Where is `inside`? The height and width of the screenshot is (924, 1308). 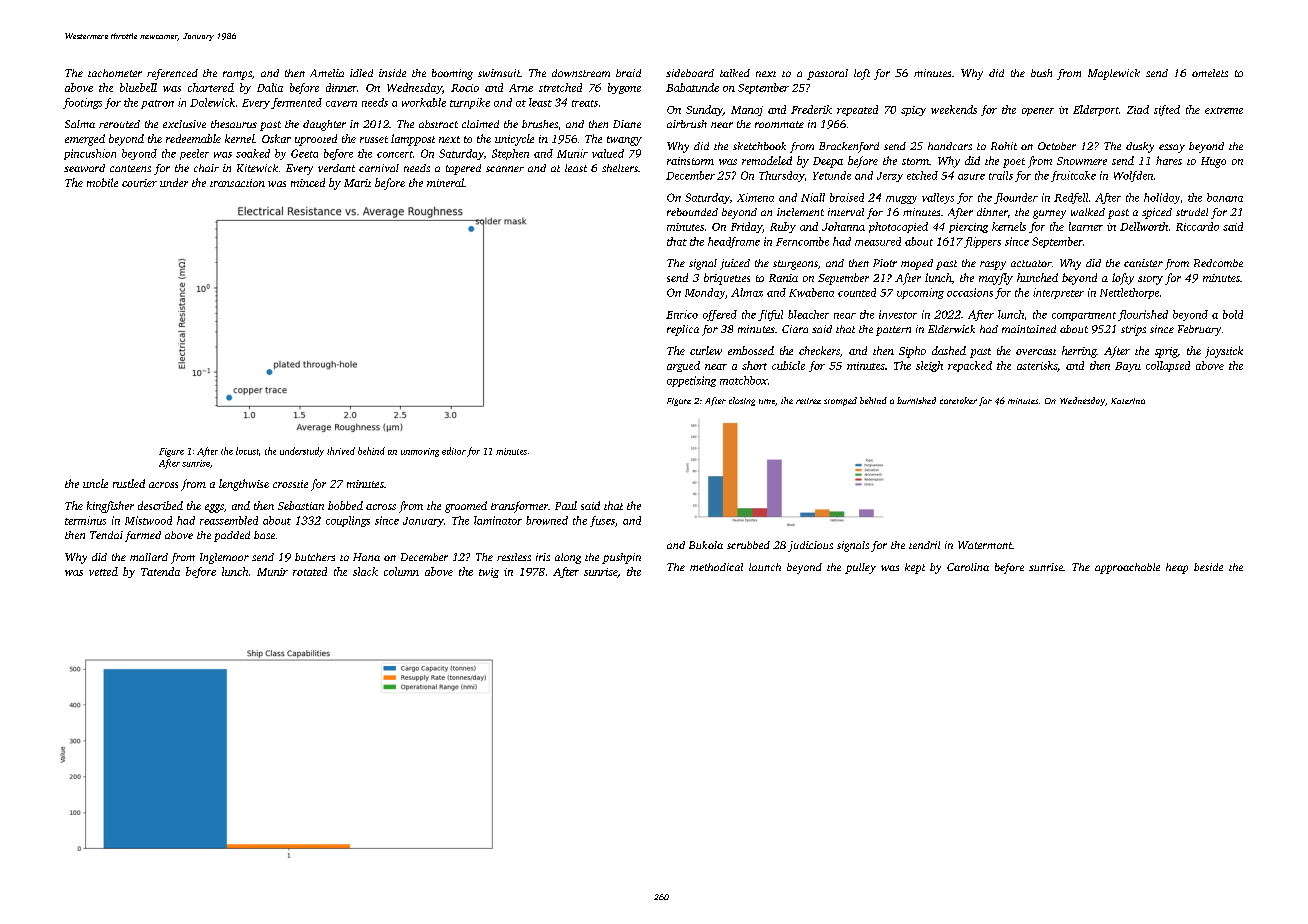 inside is located at coordinates (392, 73).
